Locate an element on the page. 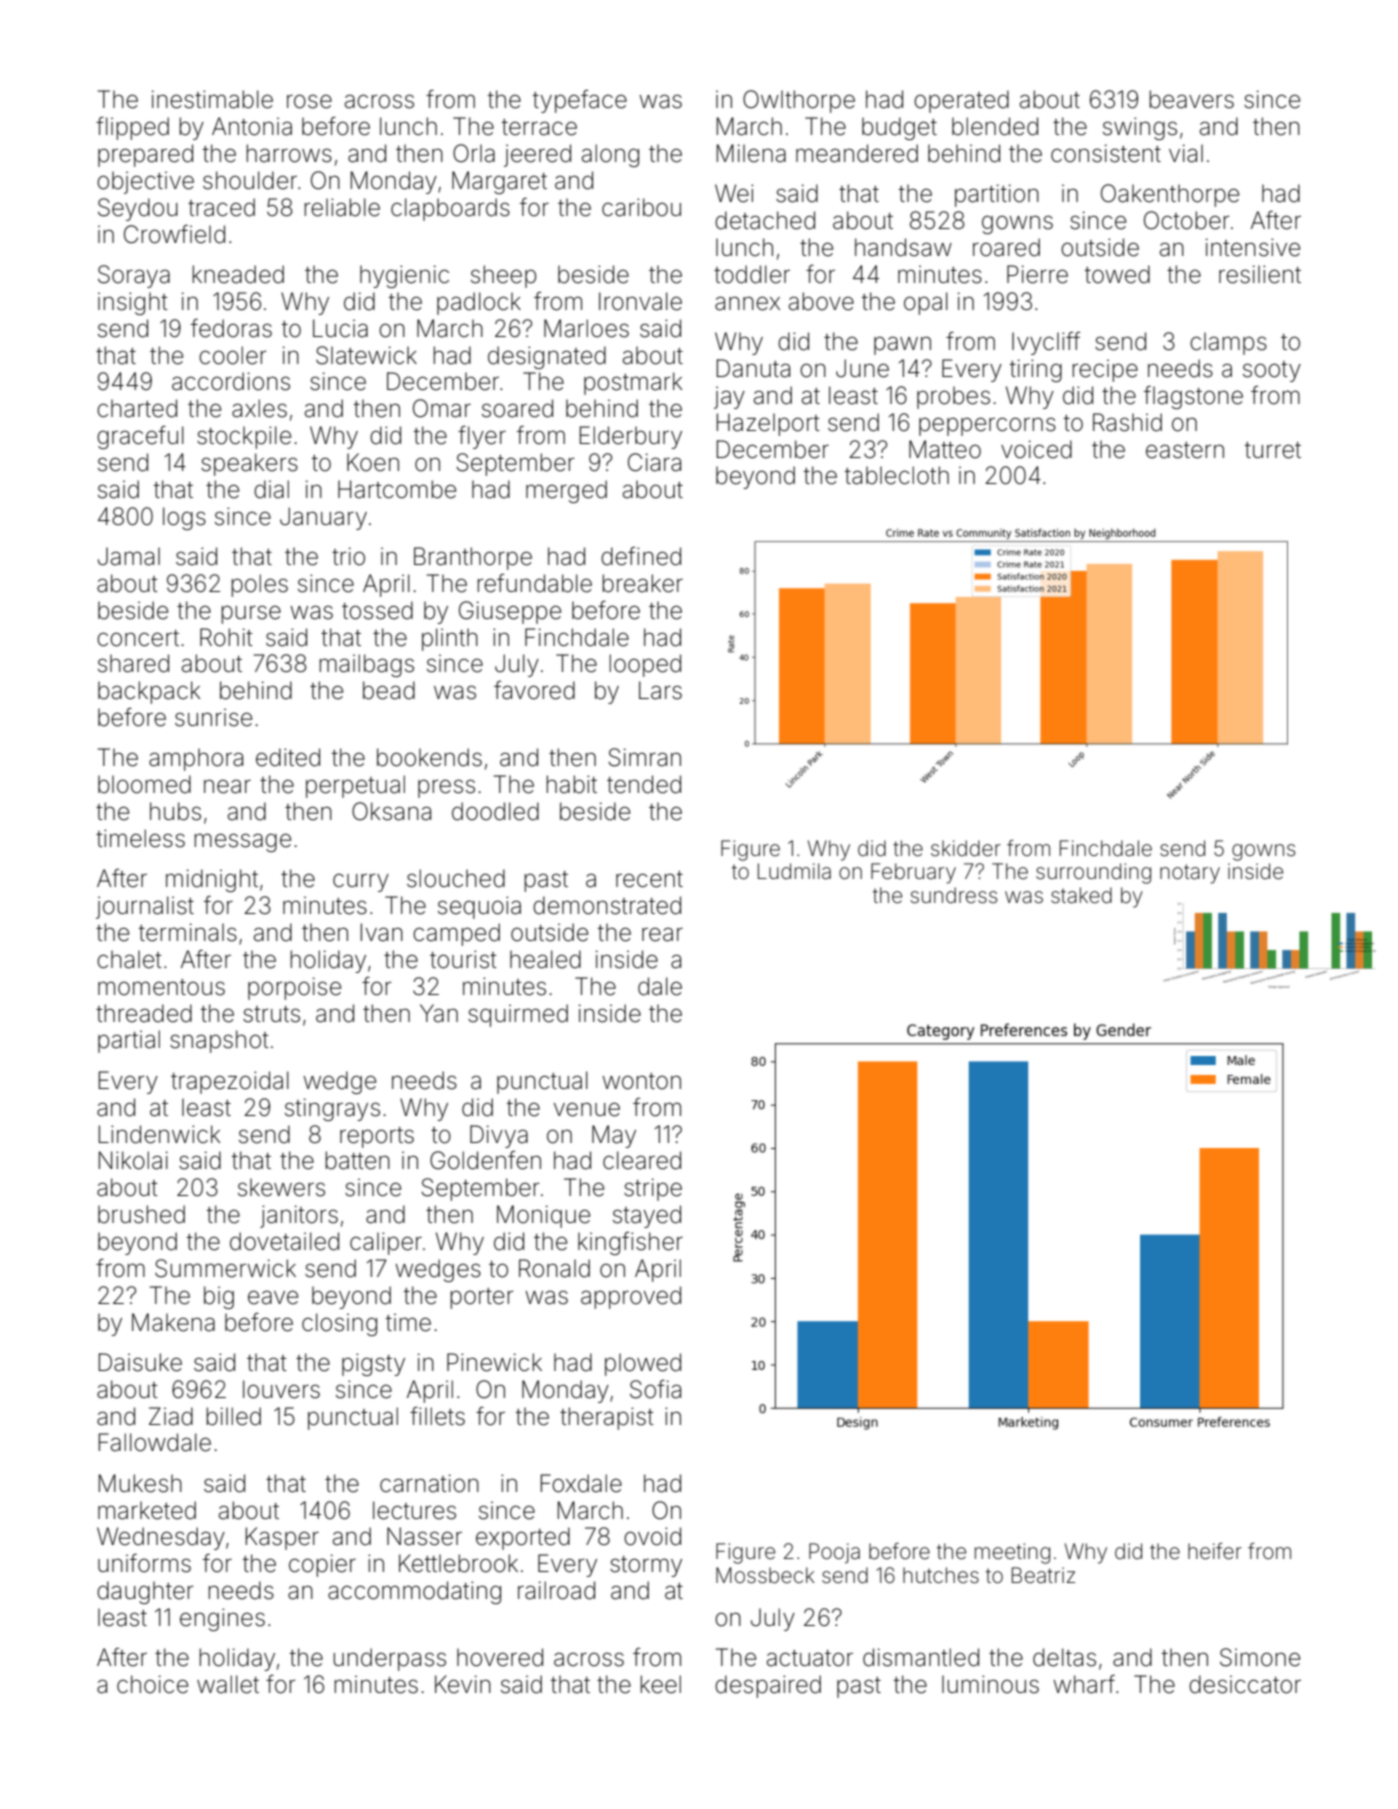 The image size is (1398, 1809). surrounding is located at coordinates (1093, 873).
